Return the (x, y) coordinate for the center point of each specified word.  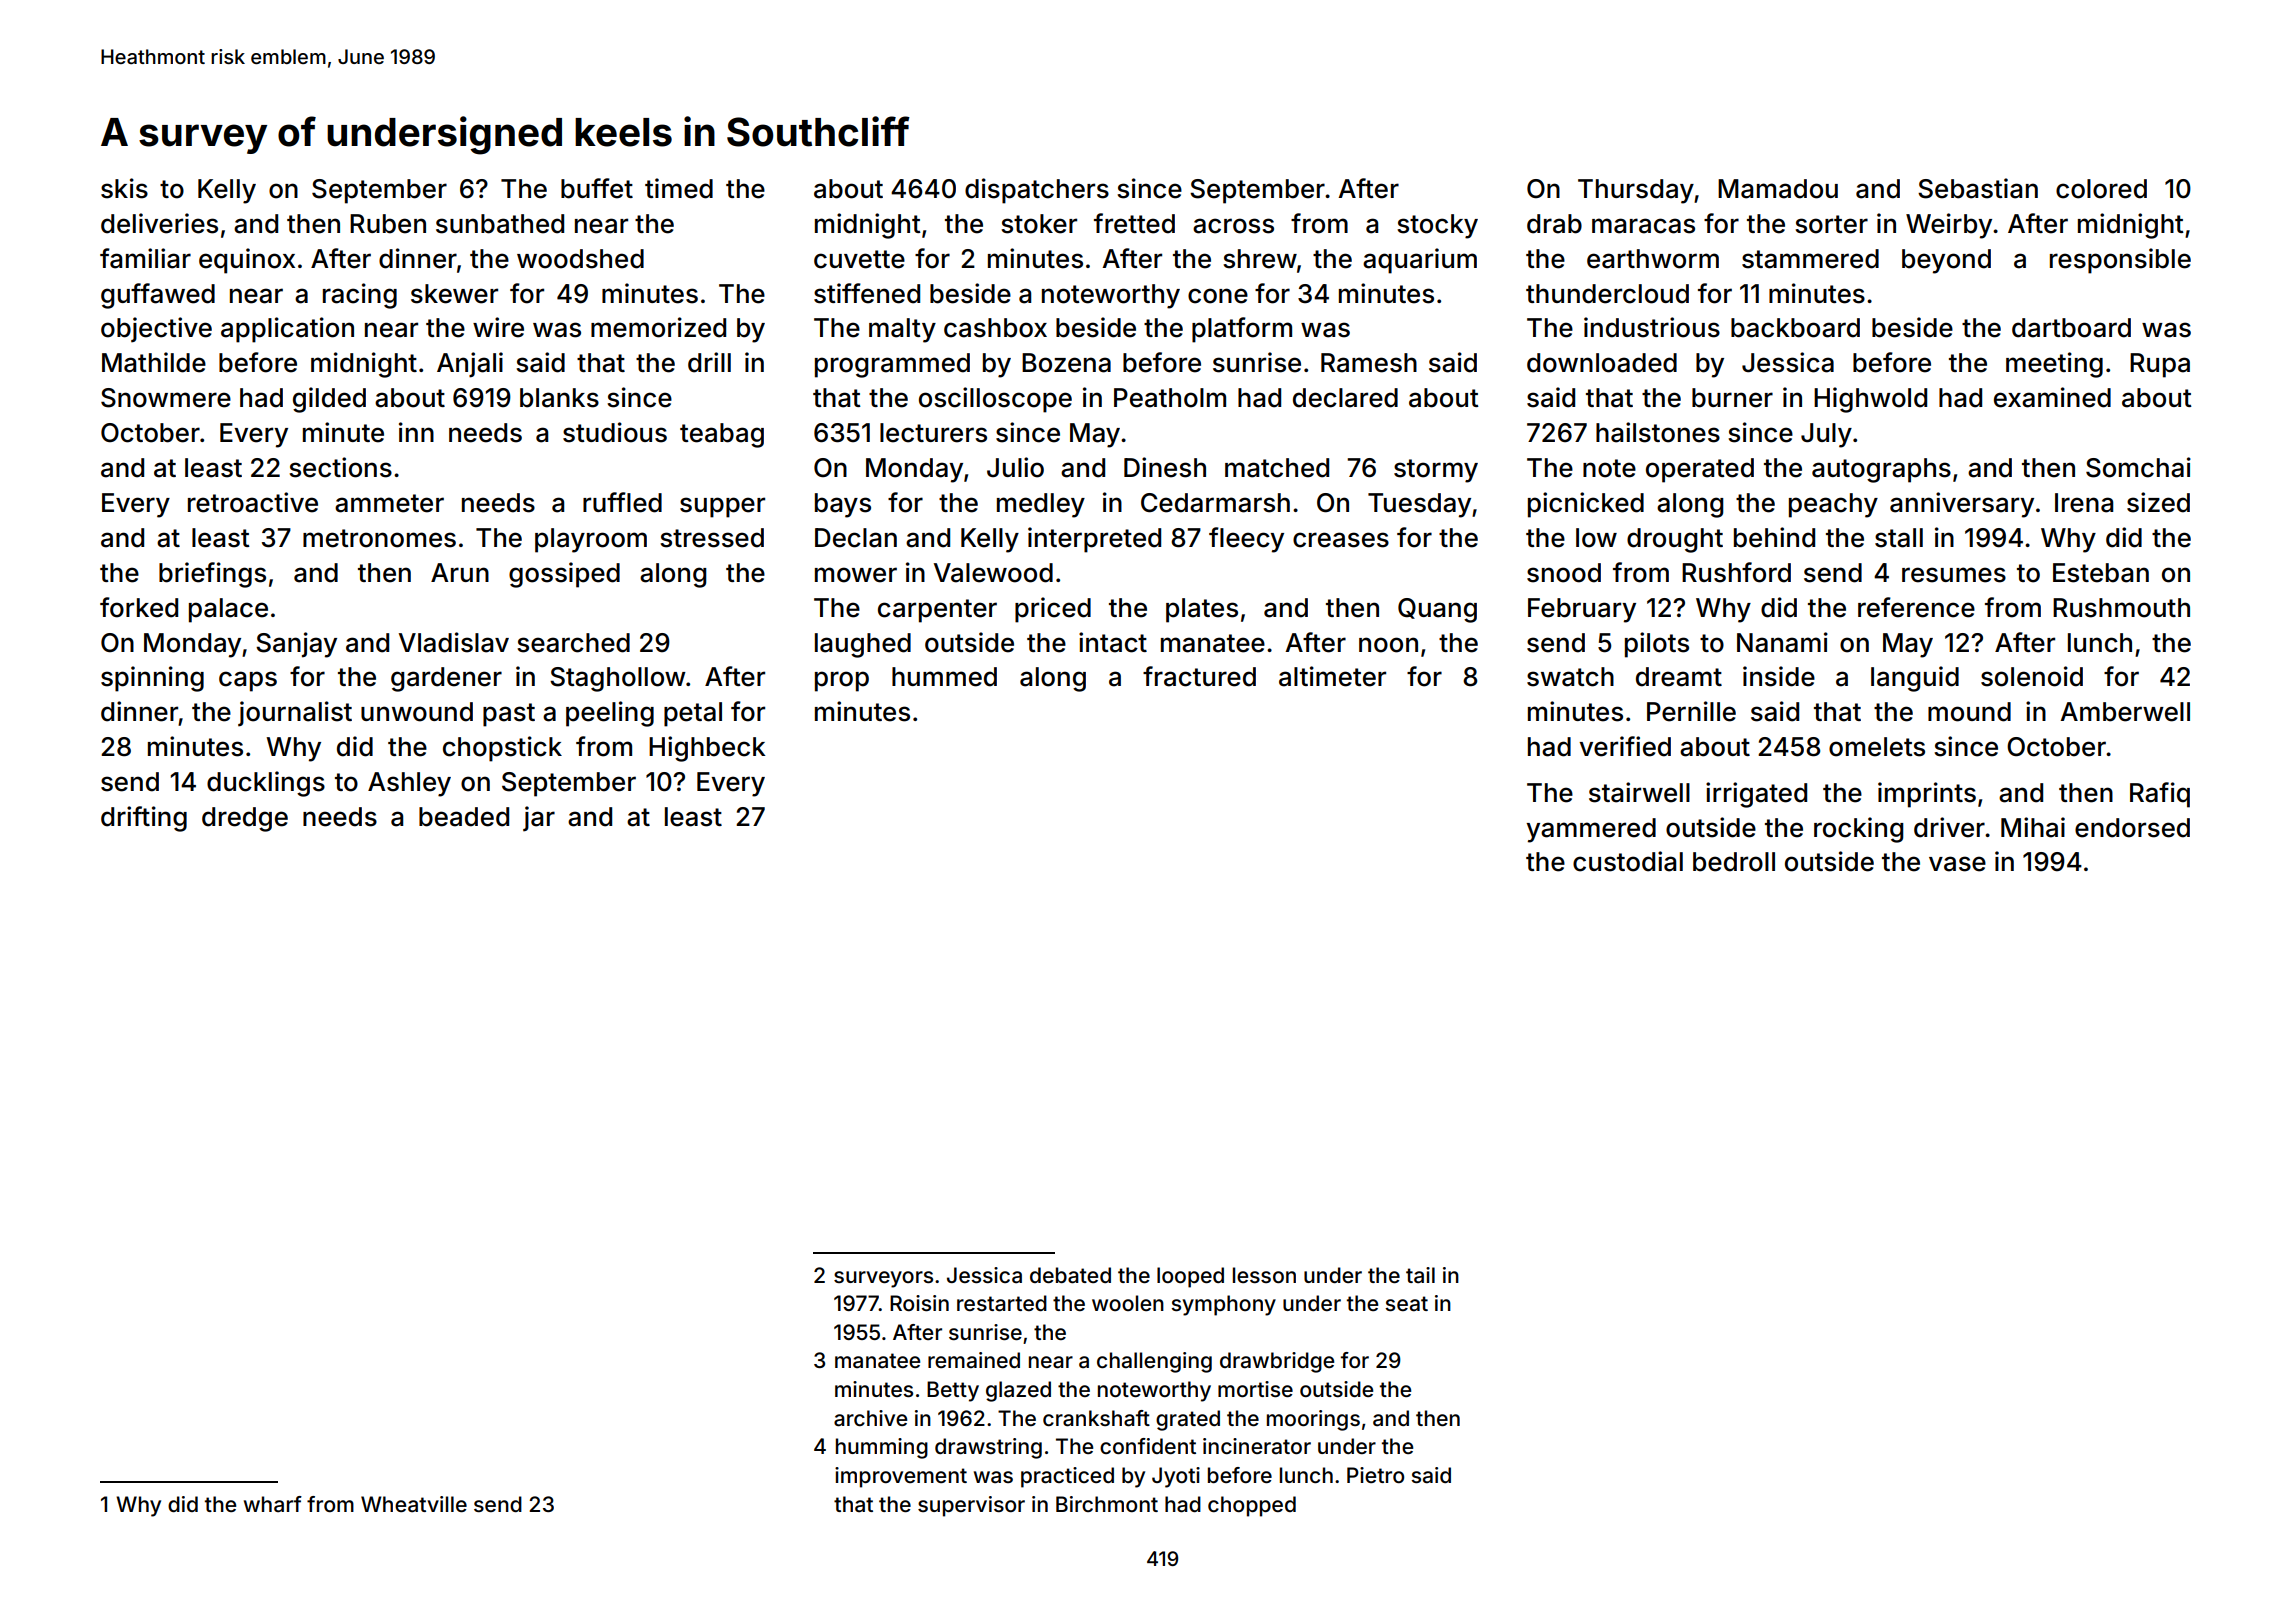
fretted (1134, 223)
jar (539, 819)
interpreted (1094, 540)
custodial (1628, 861)
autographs (1881, 470)
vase (1957, 864)
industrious (1652, 327)
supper (722, 507)
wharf (273, 1504)
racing (360, 296)
